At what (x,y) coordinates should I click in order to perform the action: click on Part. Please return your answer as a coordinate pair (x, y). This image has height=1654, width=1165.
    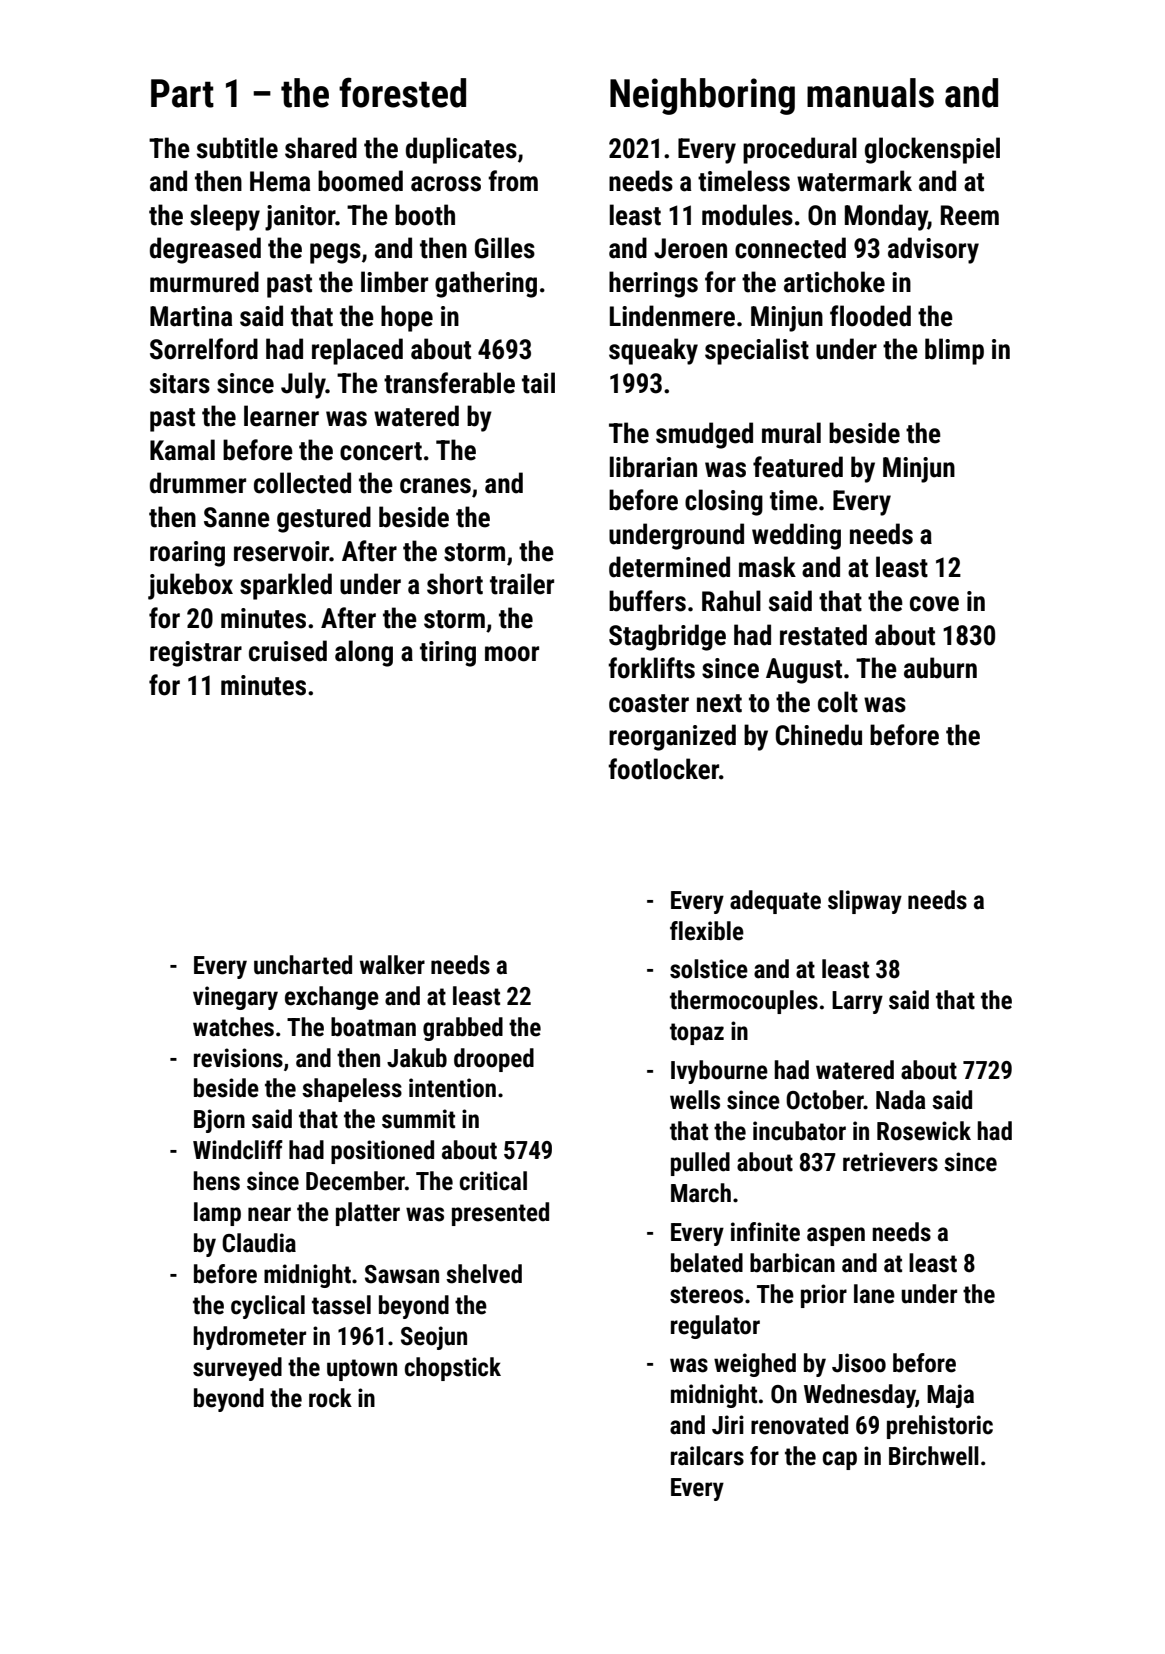
    Looking at the image, I should click on (182, 93).
